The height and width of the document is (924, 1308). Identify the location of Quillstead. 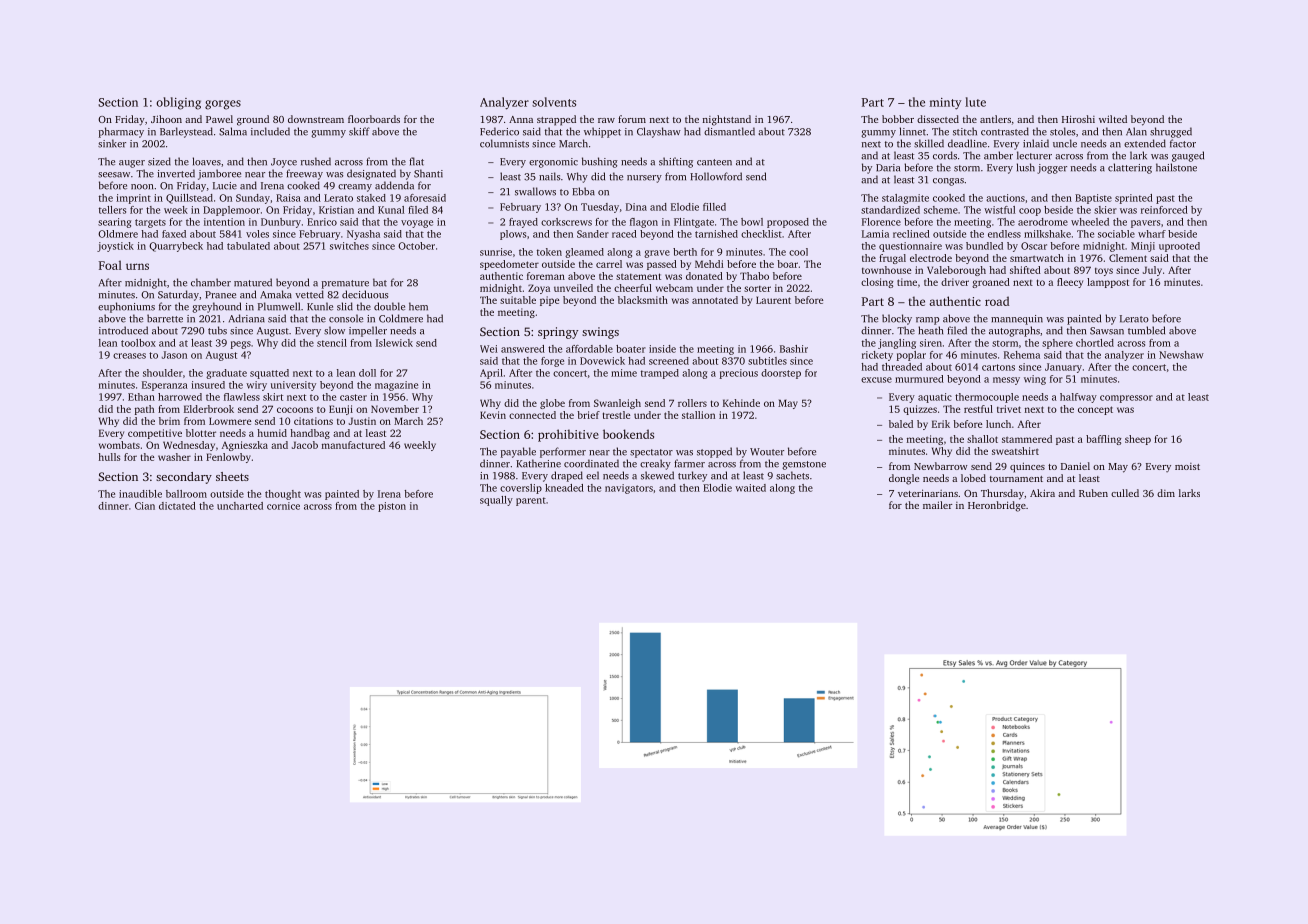
(189, 199).
